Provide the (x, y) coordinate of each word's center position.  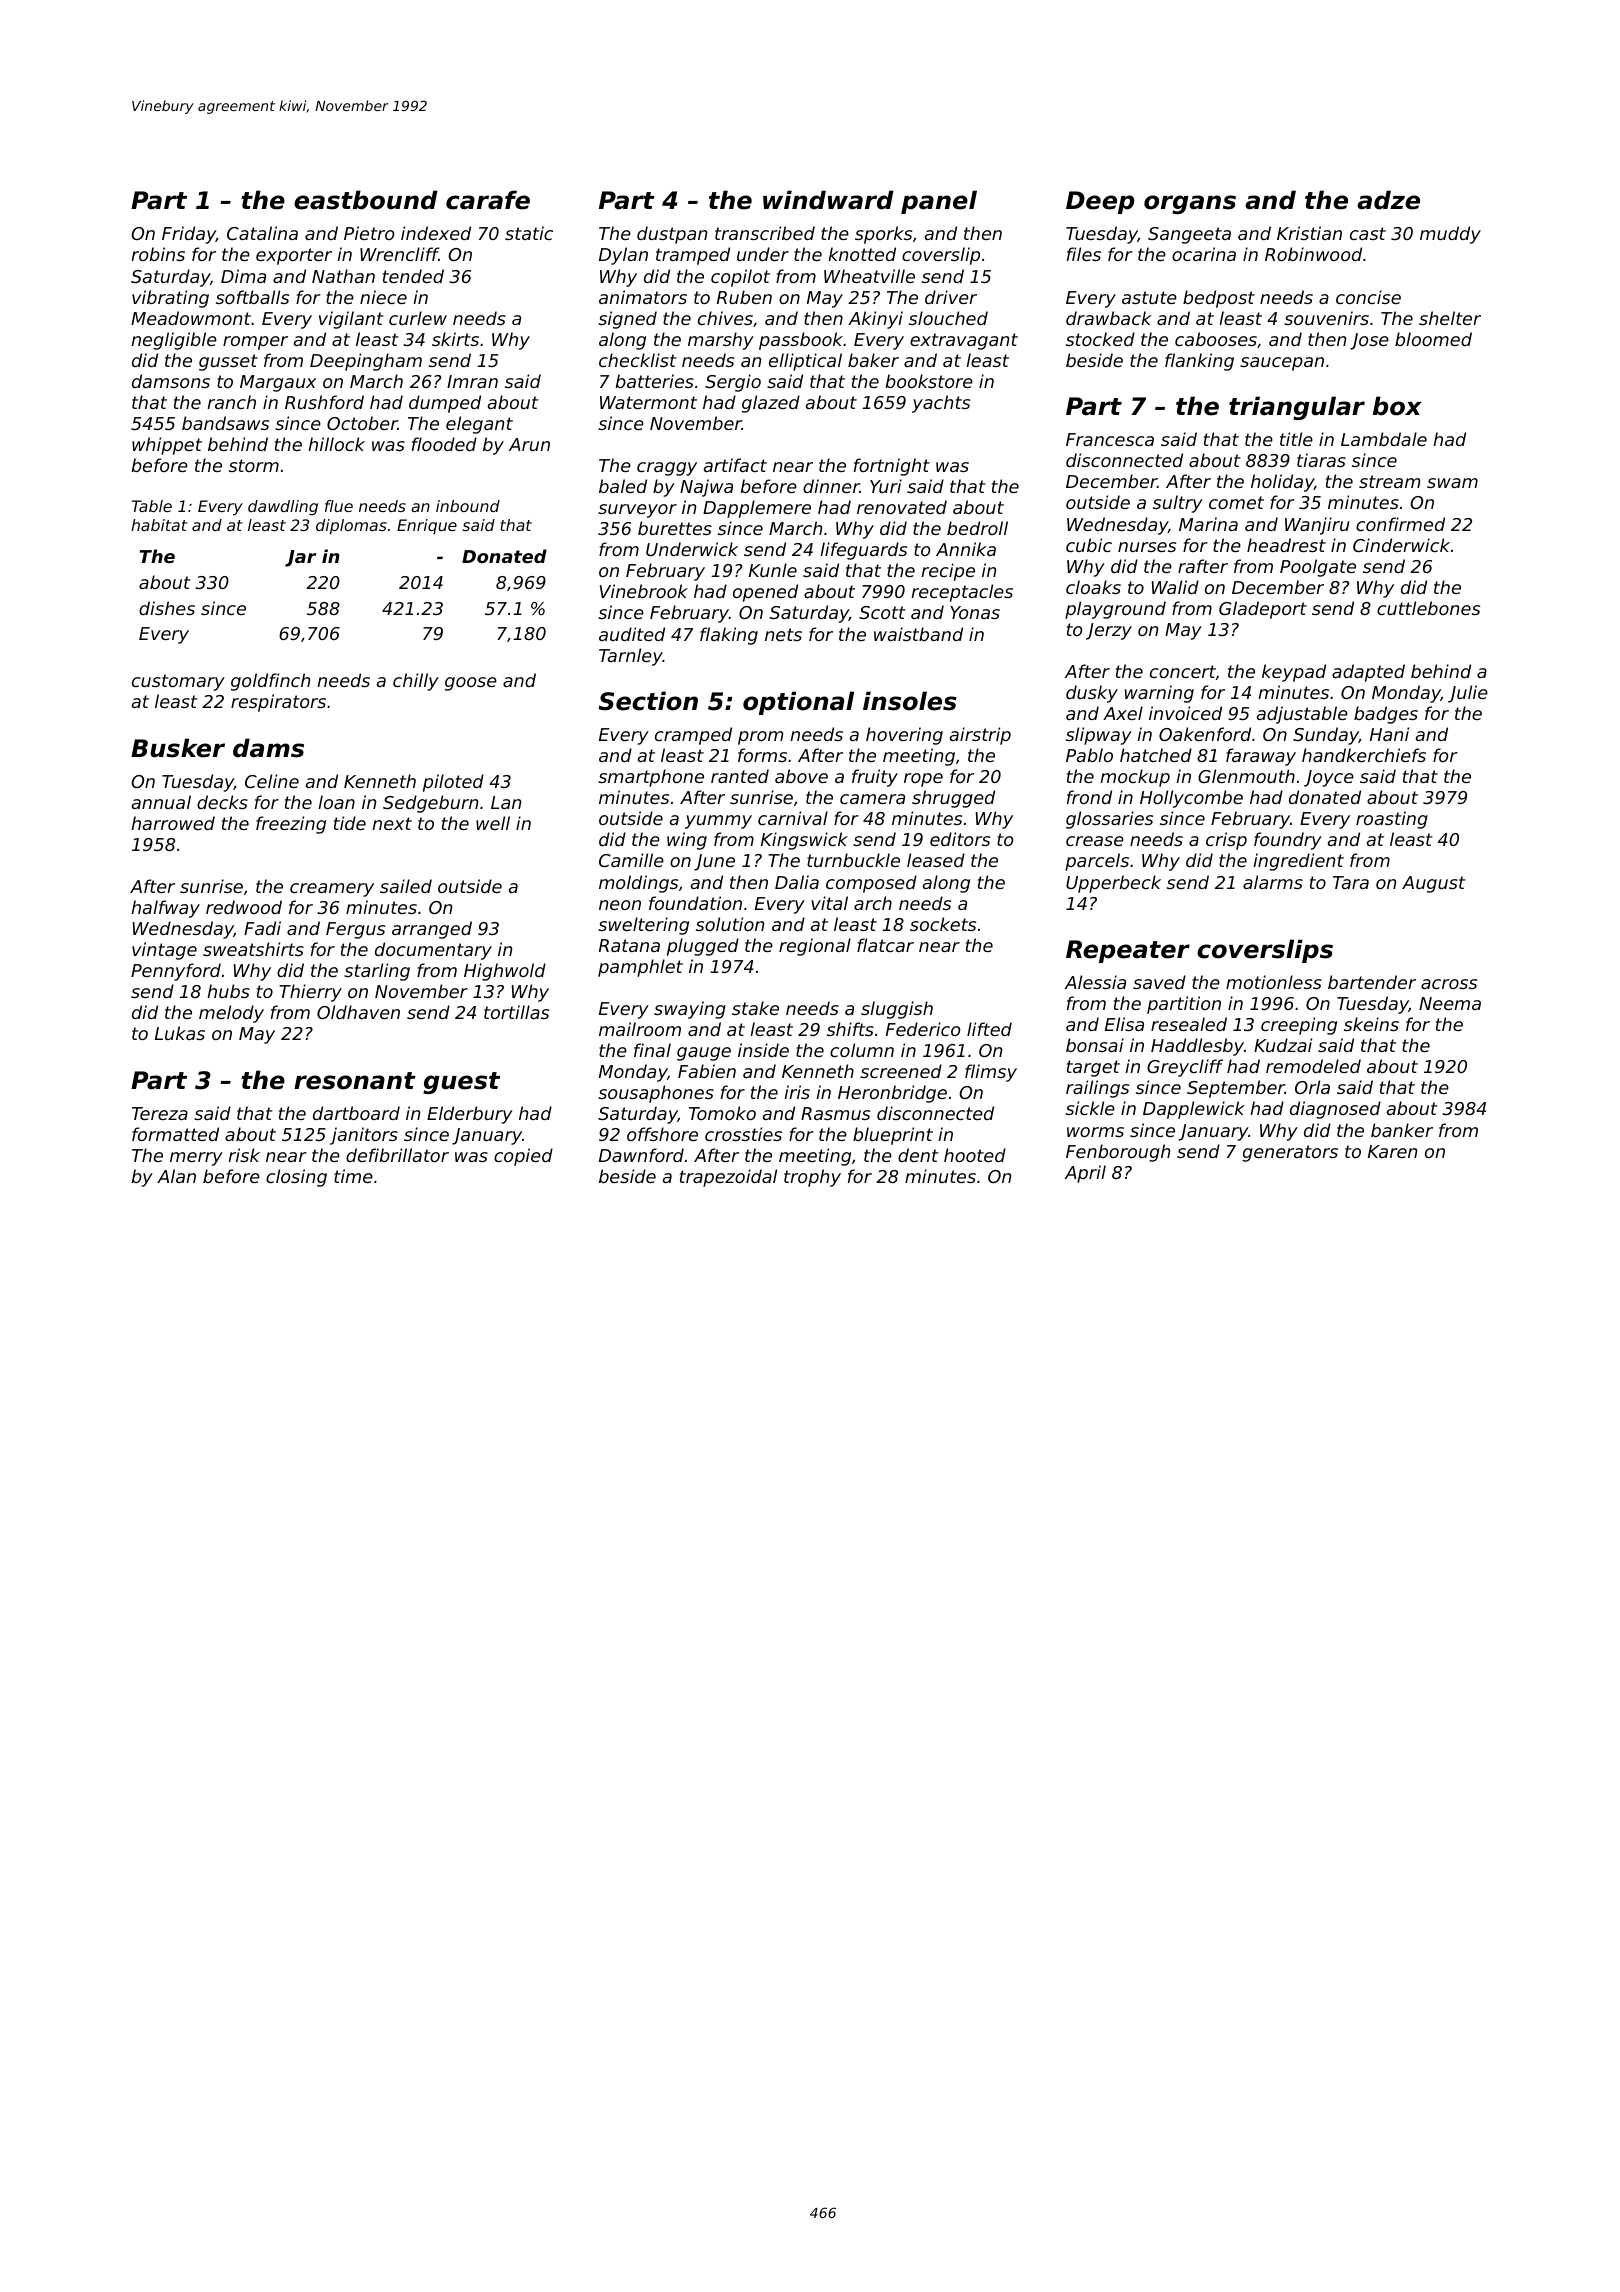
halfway (165, 909)
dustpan (672, 235)
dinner (831, 486)
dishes (167, 608)
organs (1190, 204)
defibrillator (397, 1155)
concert (1183, 671)
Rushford (324, 402)
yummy (718, 822)
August (1434, 884)
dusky (1092, 694)
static (529, 233)
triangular (1297, 408)
